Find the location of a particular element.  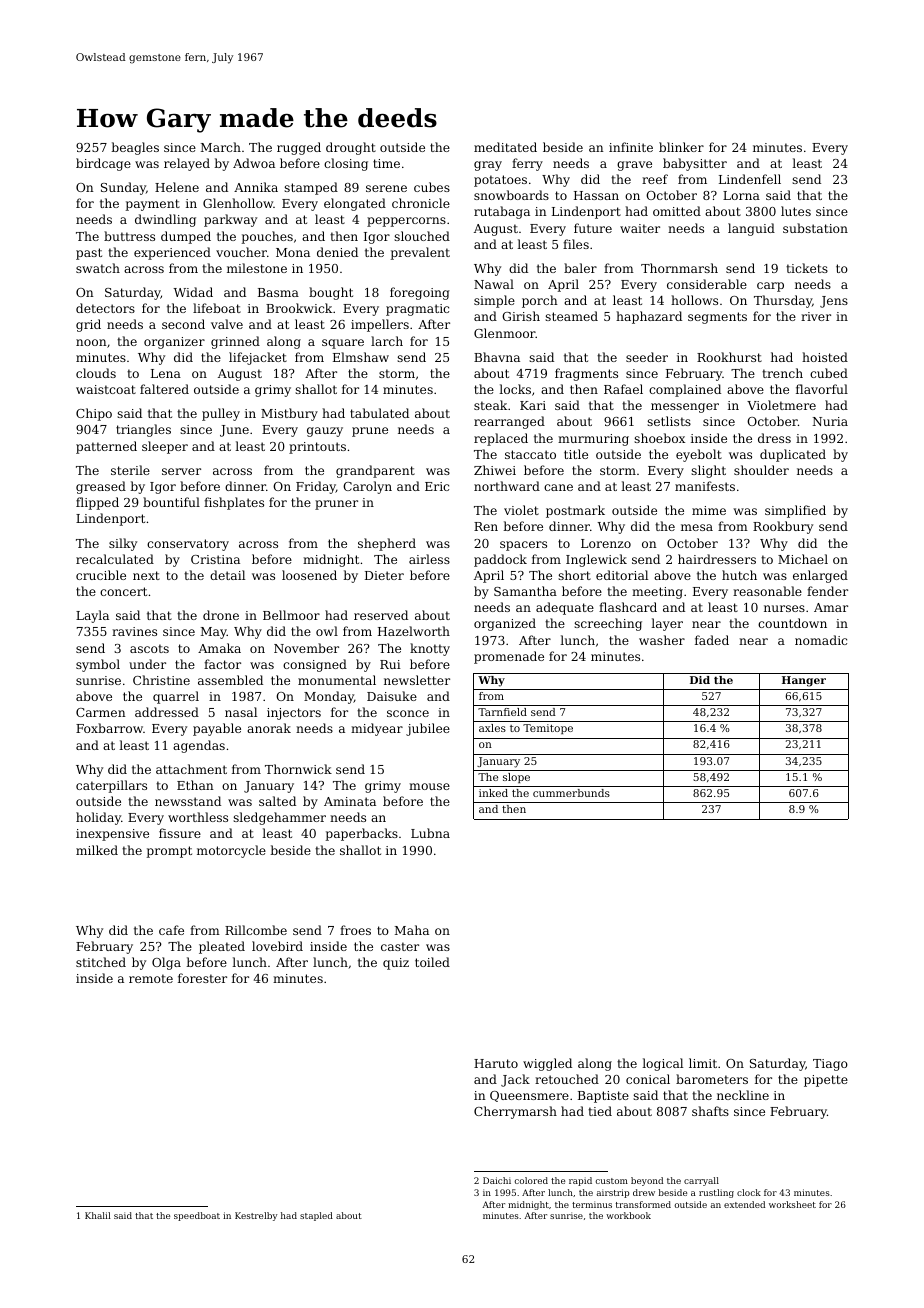

forester is located at coordinates (202, 978).
